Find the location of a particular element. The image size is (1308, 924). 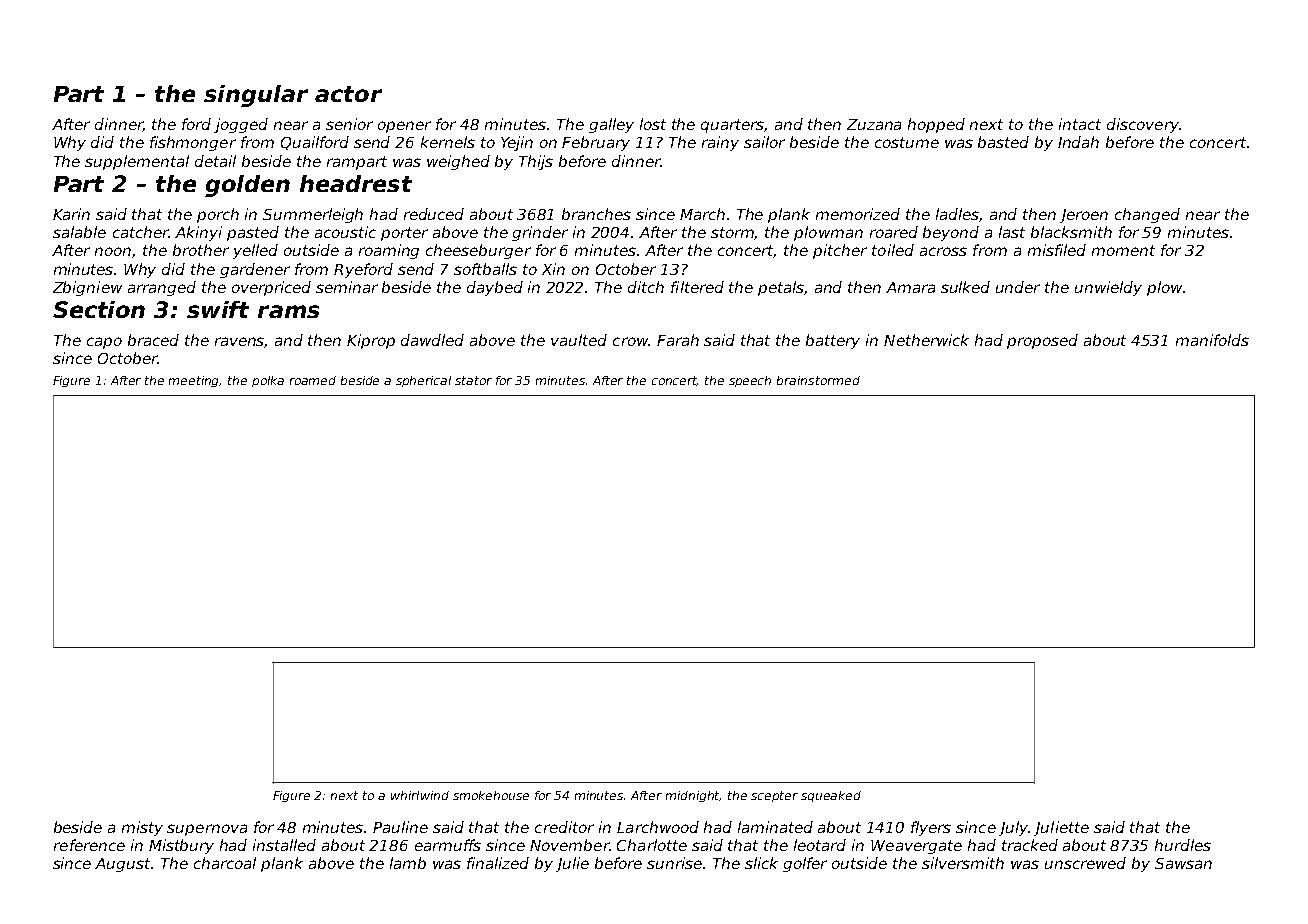

singular is located at coordinates (256, 96).
